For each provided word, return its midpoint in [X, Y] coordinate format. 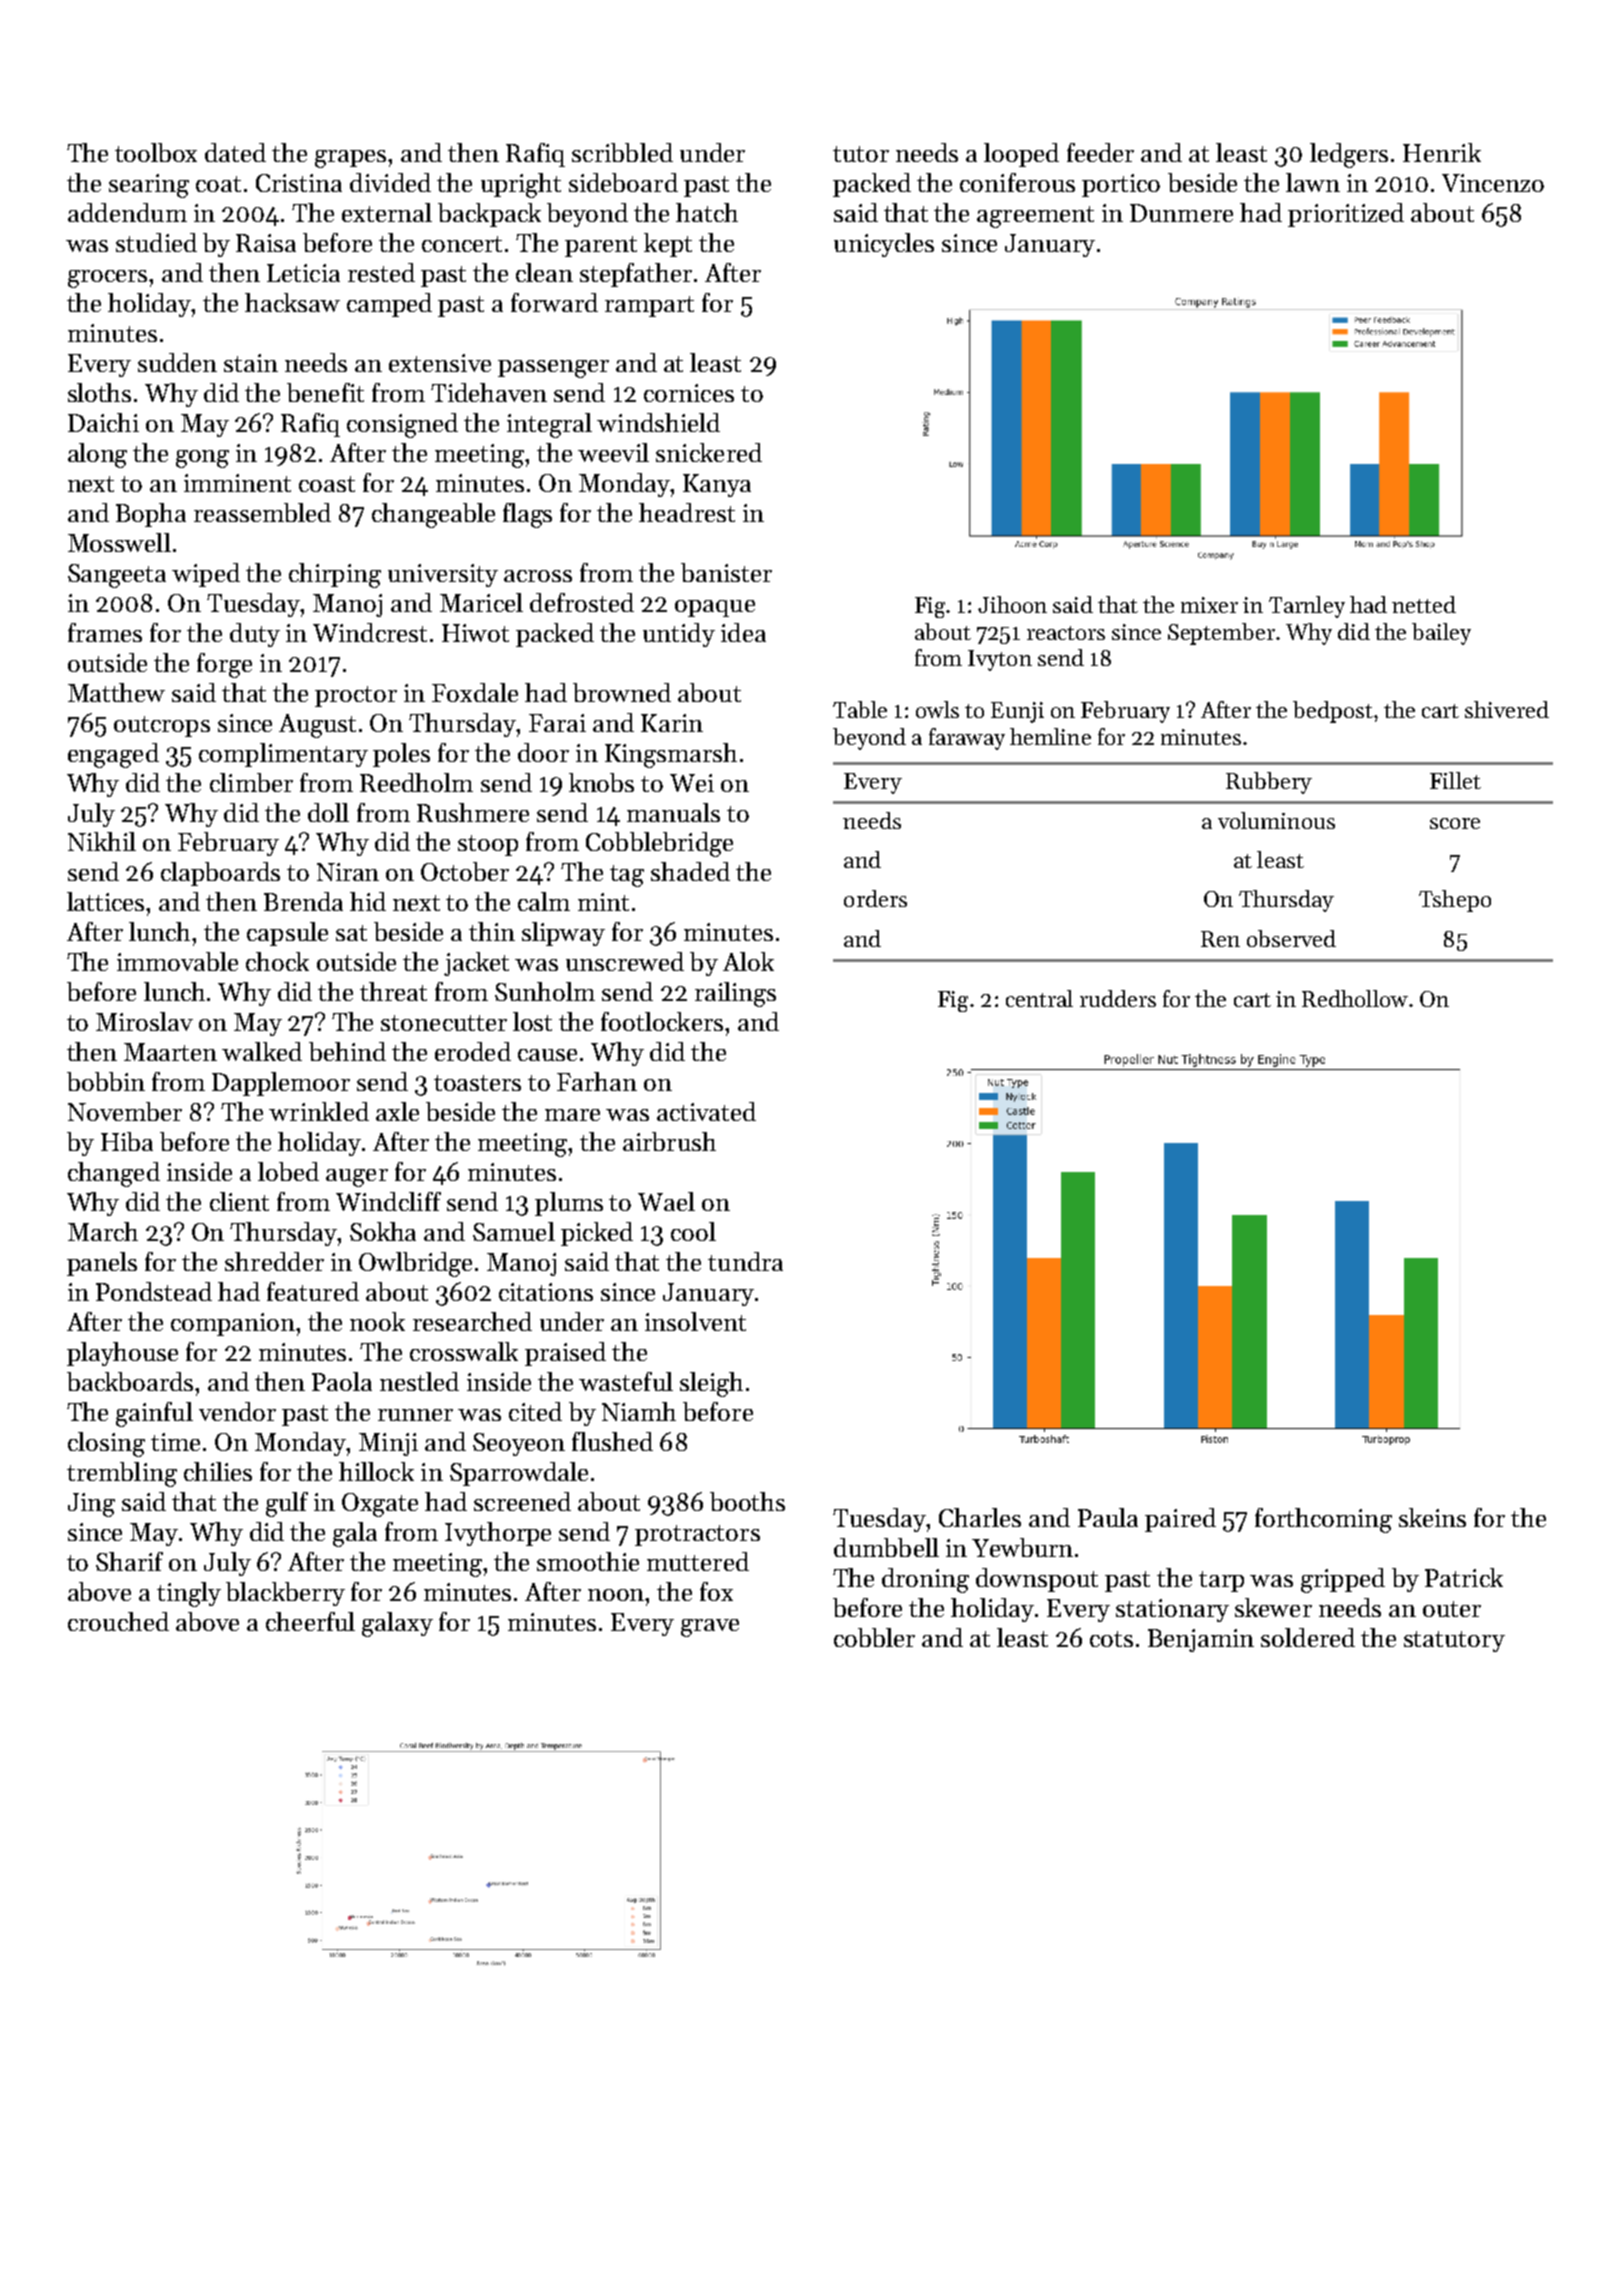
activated [706, 1111]
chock [277, 961]
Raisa [266, 243]
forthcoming [1323, 1520]
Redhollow [1355, 998]
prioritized [1346, 215]
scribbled [622, 152]
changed [114, 1174]
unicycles [884, 245]
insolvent [695, 1321]
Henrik [1442, 152]
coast [327, 484]
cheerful [310, 1621]
